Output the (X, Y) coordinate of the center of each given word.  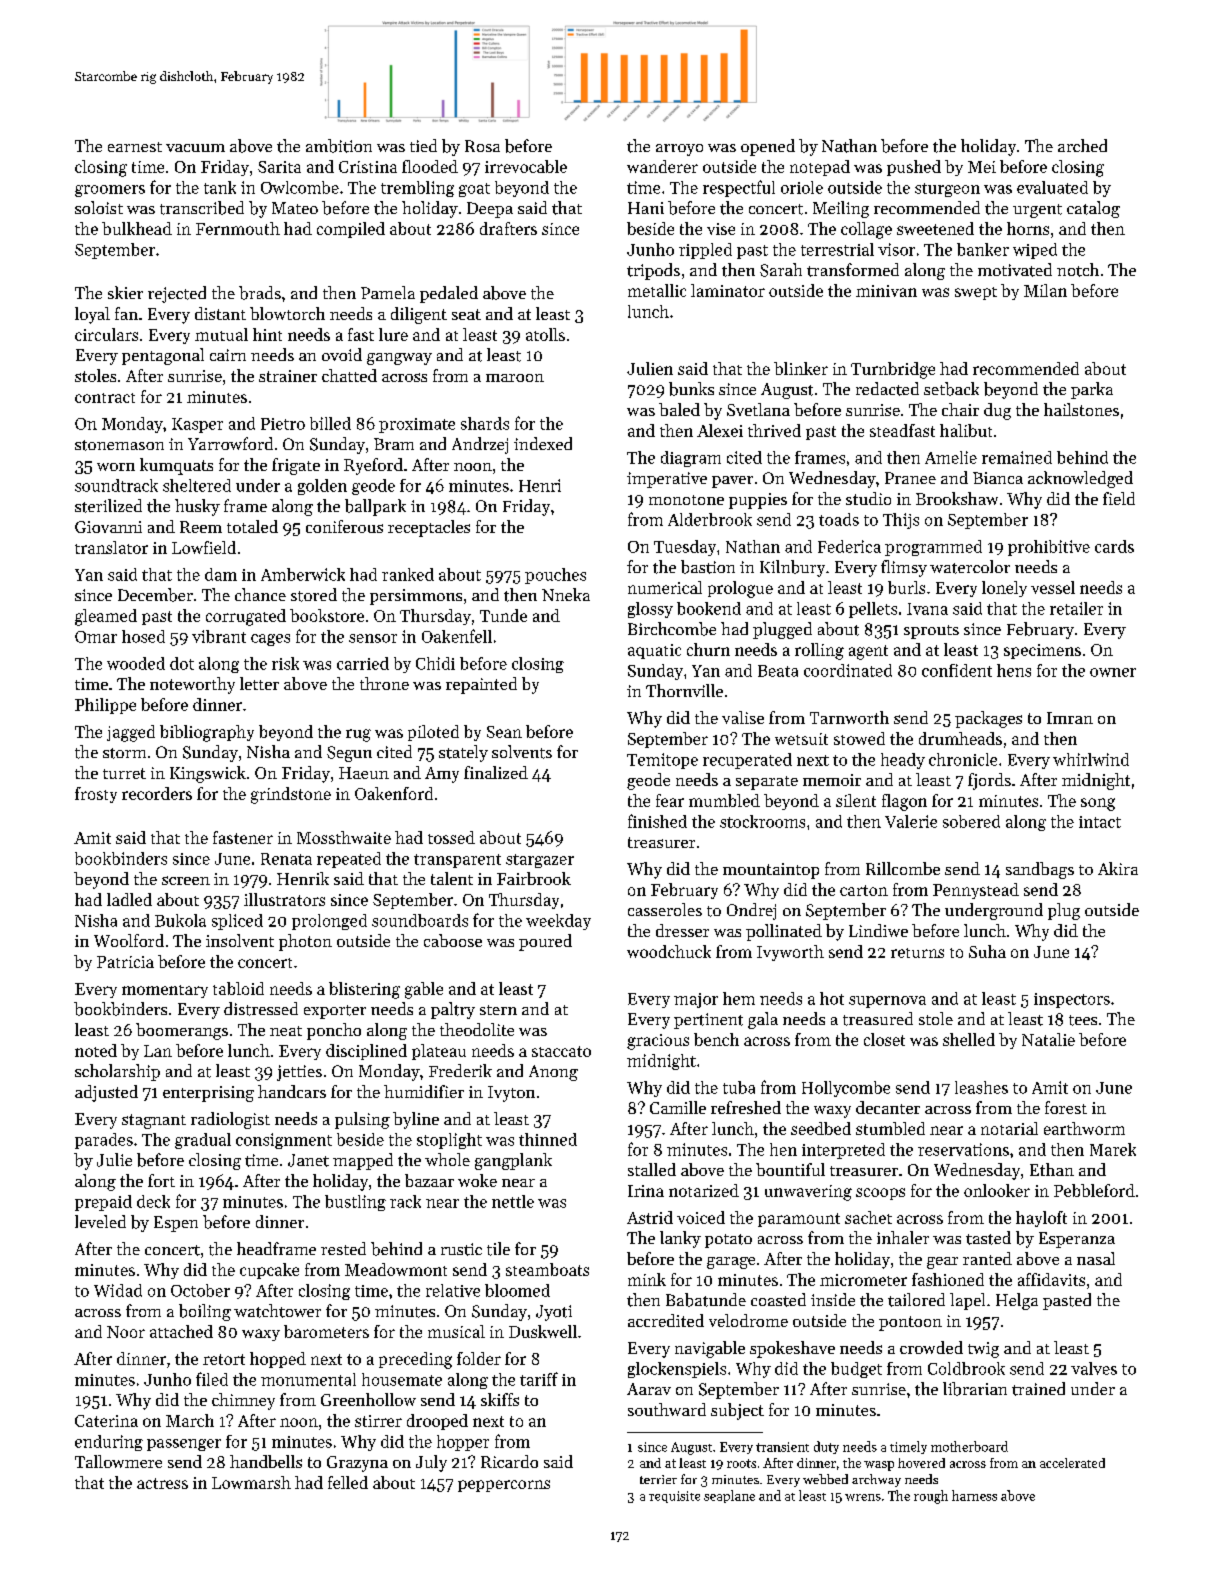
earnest (135, 147)
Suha (987, 951)
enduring (109, 1443)
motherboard (969, 1446)
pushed (914, 168)
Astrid (650, 1217)
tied (423, 145)
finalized (496, 772)
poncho (334, 1031)
